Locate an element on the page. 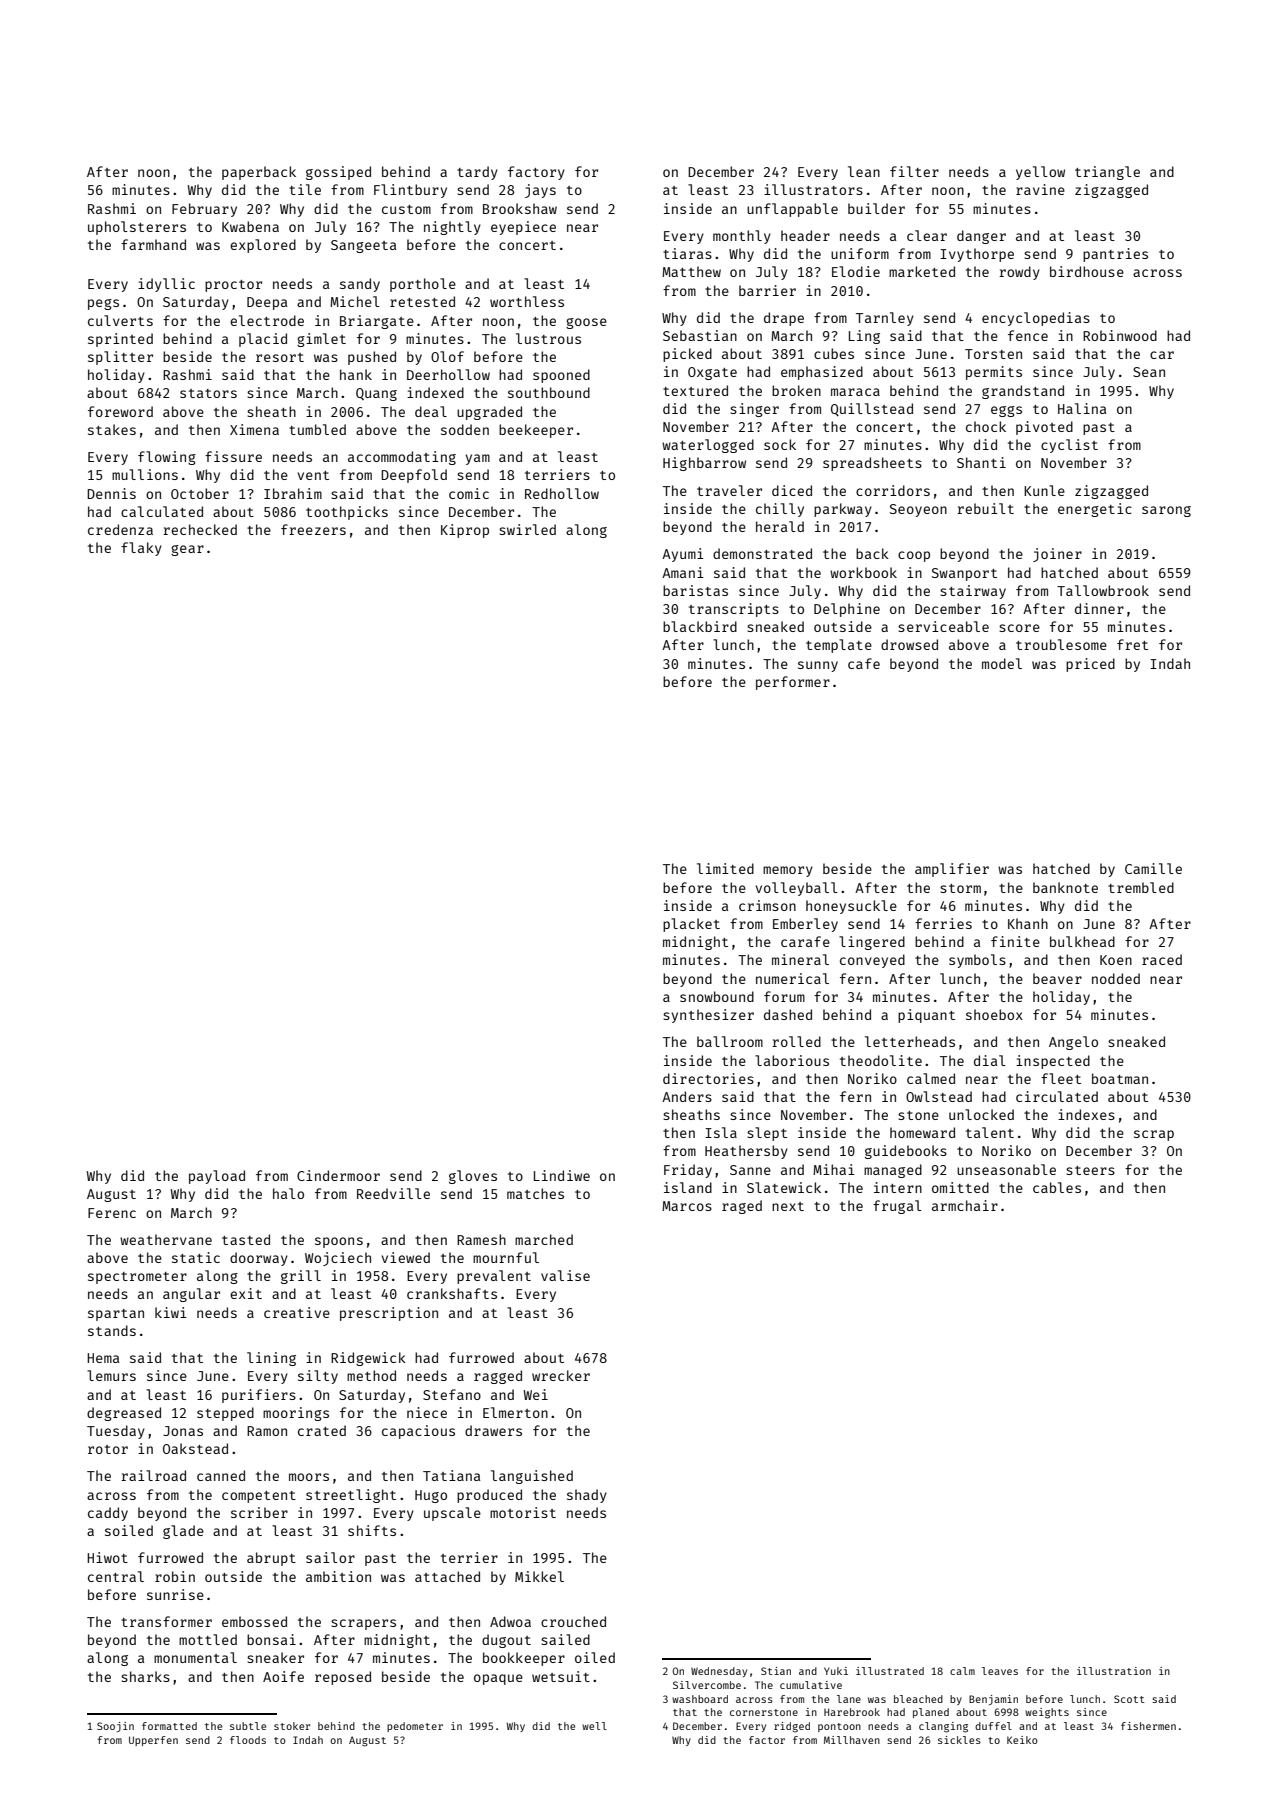 This document has height=1813, width=1282. payload is located at coordinates (217, 1177).
